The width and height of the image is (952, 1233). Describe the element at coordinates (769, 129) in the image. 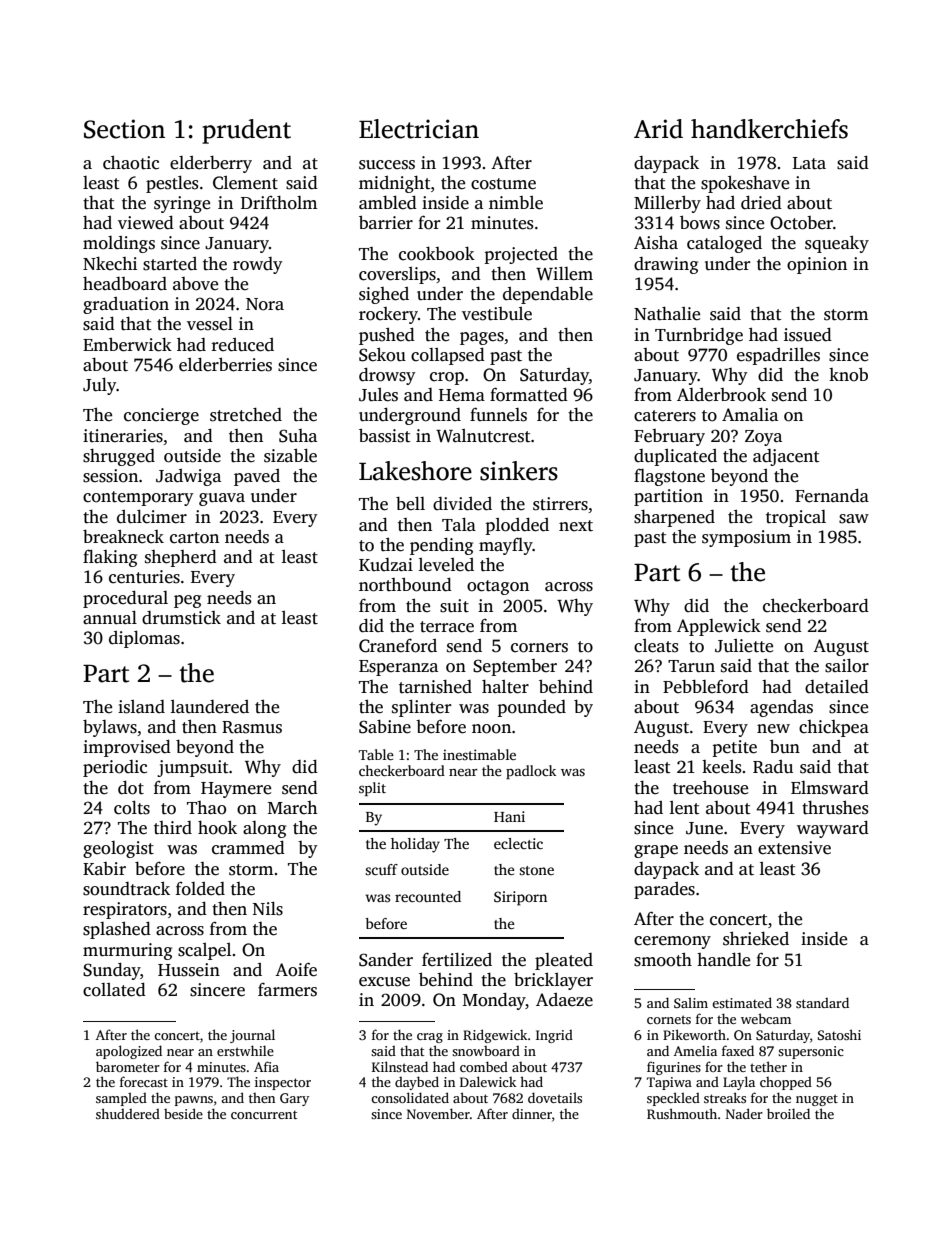

I see `handkerchiefs` at that location.
